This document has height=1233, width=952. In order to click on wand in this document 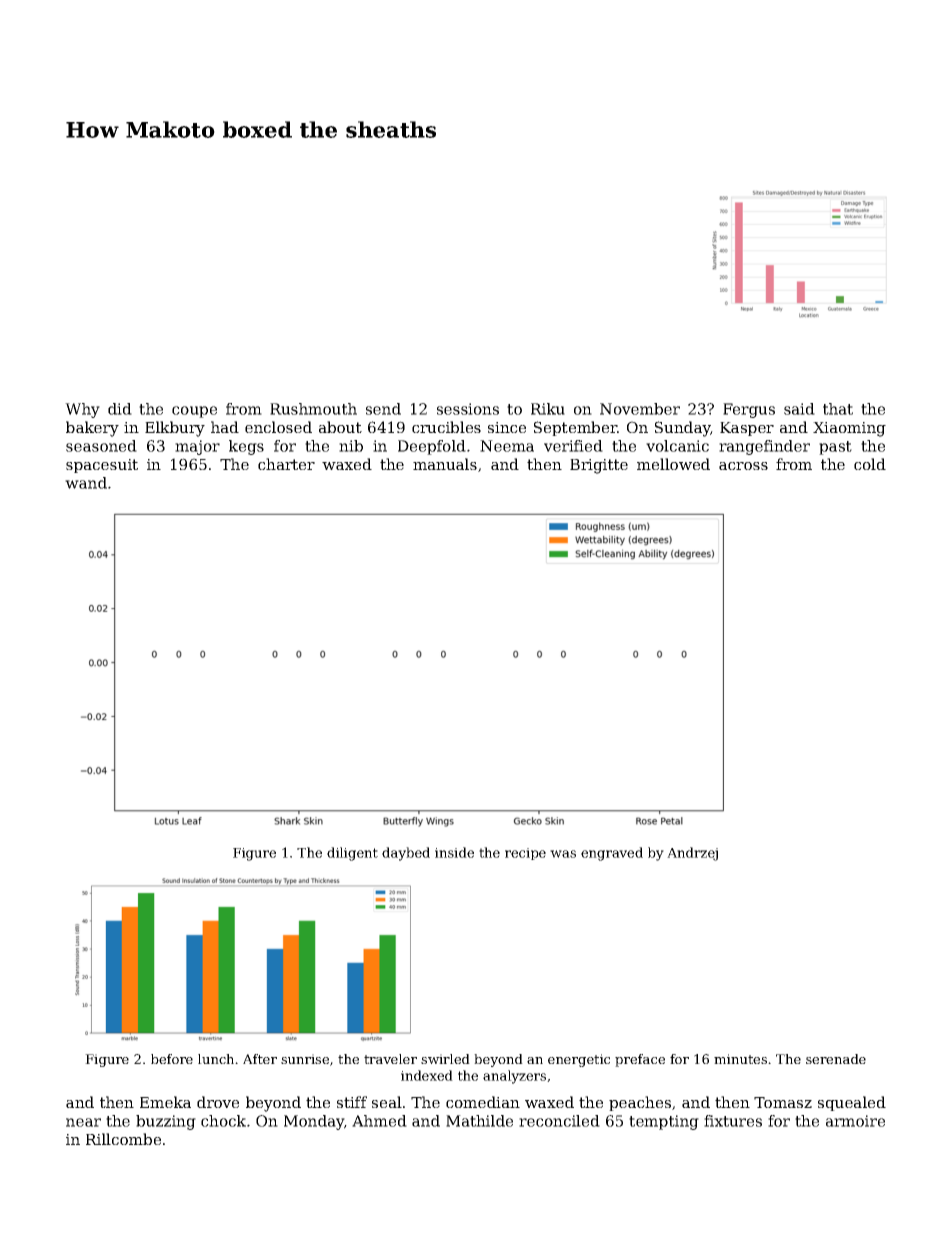, I will do `click(86, 483)`.
